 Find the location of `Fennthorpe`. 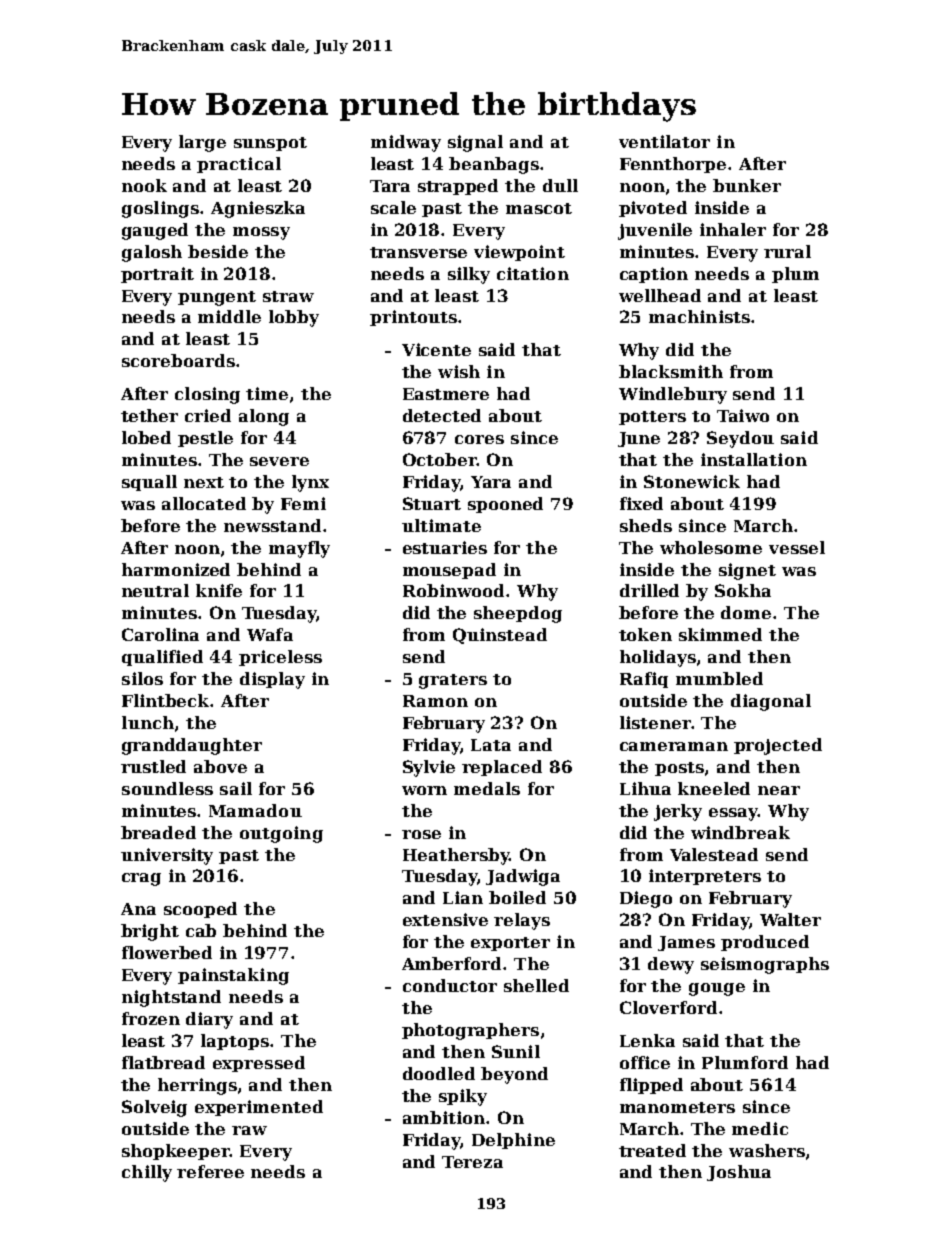

Fennthorpe is located at coordinates (673, 165).
